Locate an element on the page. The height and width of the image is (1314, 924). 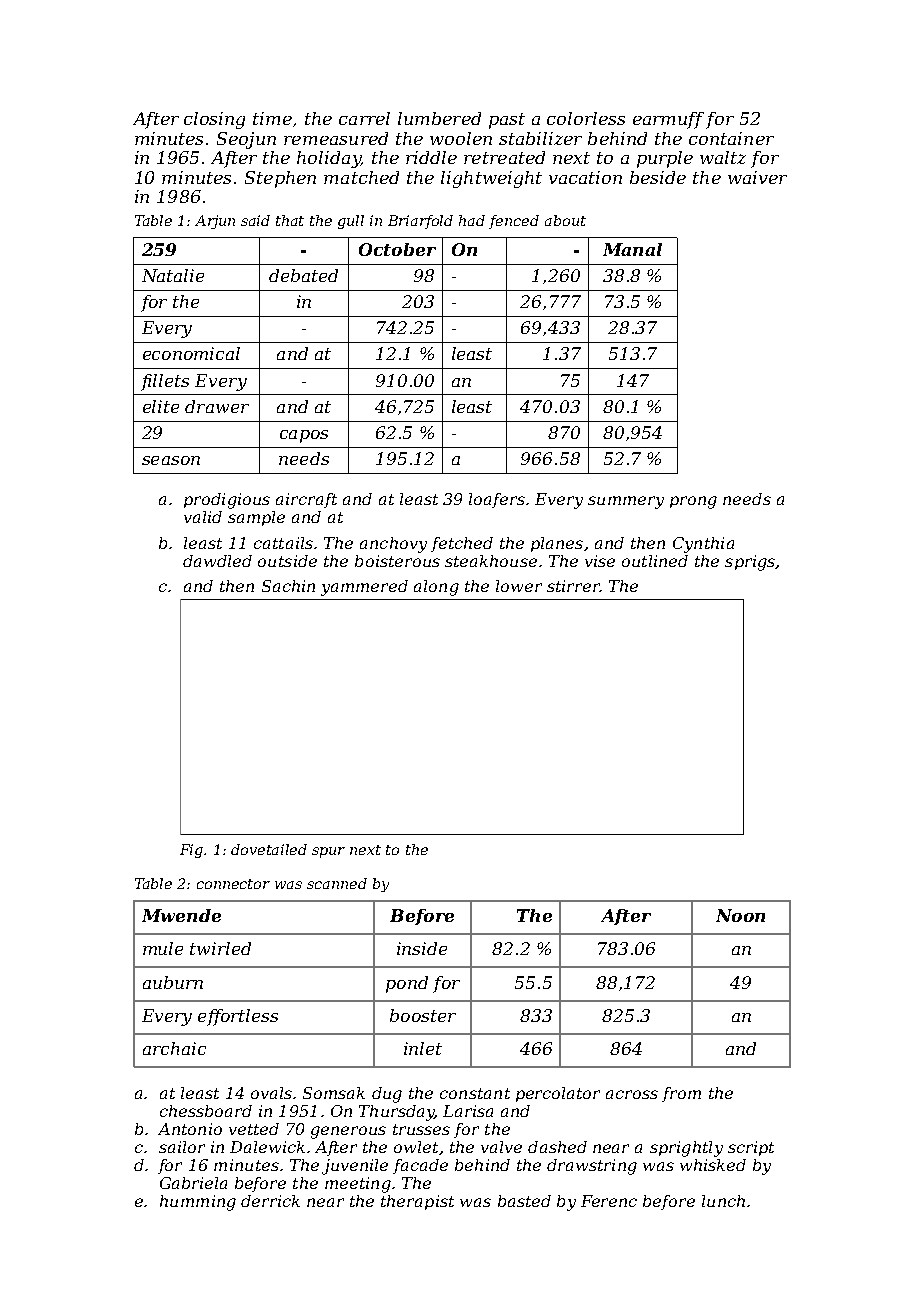
closing is located at coordinates (214, 120).
